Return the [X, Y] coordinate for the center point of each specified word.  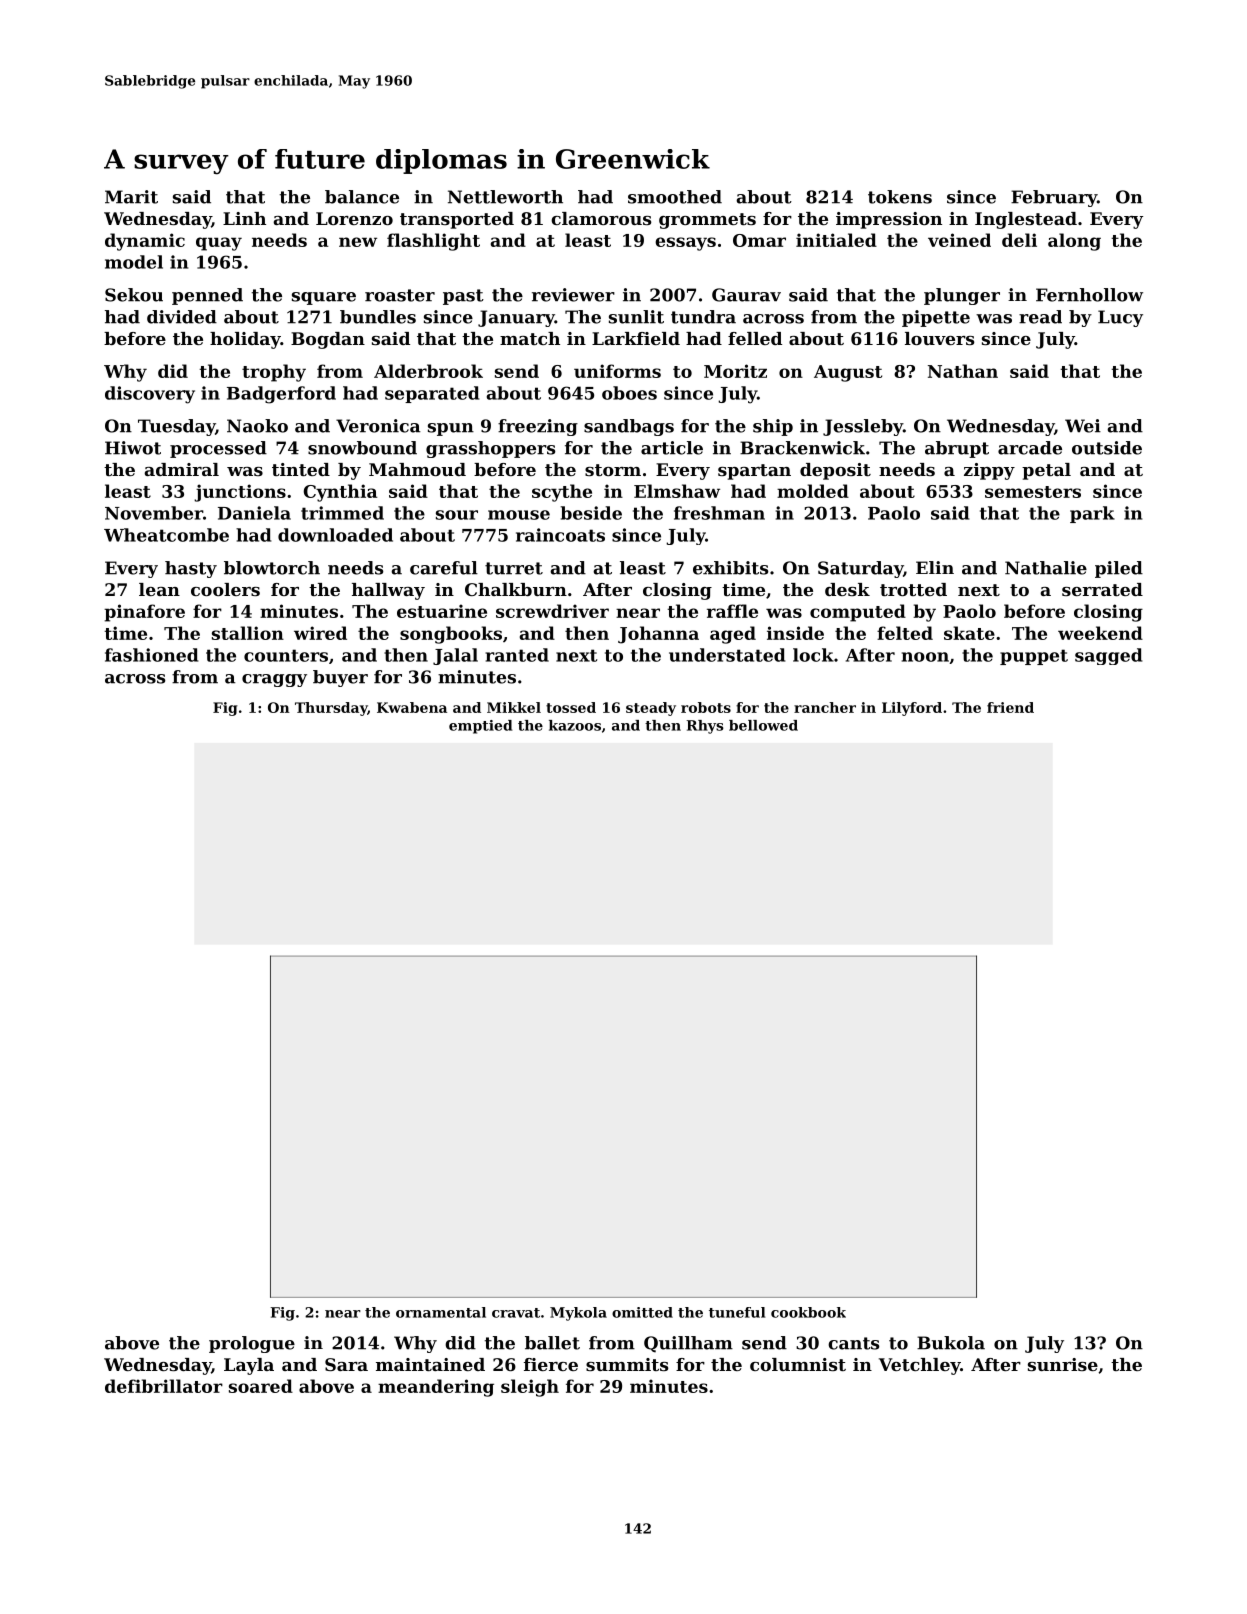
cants [853, 1343]
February [1054, 198]
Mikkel [514, 707]
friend [1010, 707]
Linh [244, 218]
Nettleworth [505, 197]
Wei [1083, 426]
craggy [274, 680]
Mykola [578, 1314]
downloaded [335, 535]
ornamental [441, 1312]
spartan [754, 472]
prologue [252, 1344]
